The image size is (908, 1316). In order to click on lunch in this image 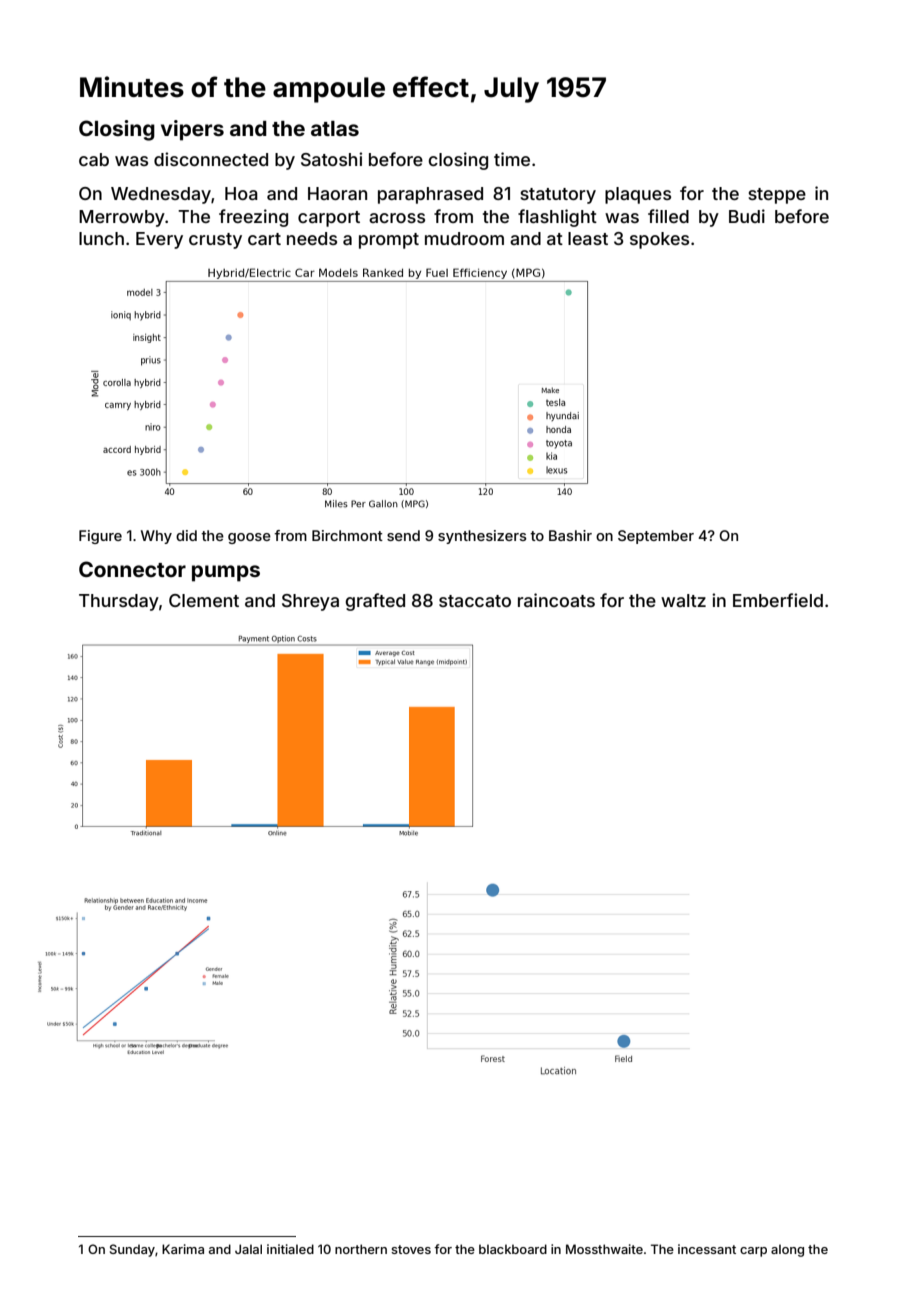, I will do `click(101, 238)`.
